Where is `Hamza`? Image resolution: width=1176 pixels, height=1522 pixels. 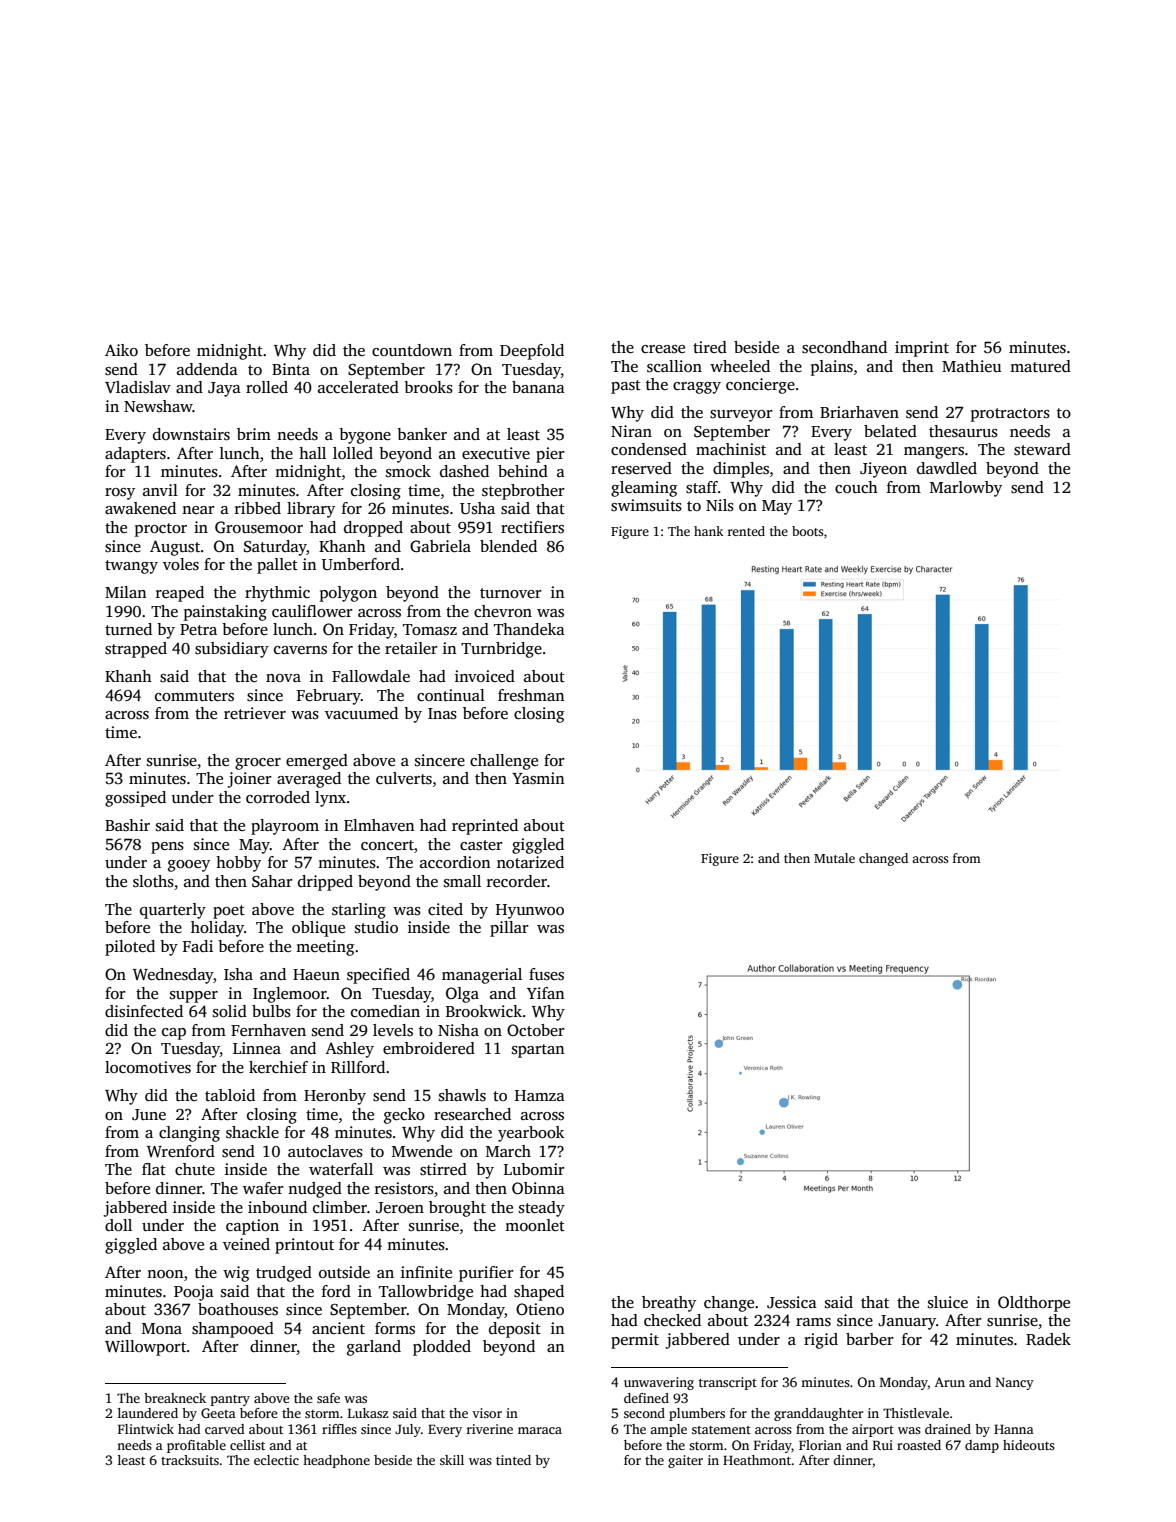
Hamza is located at coordinates (540, 1095).
